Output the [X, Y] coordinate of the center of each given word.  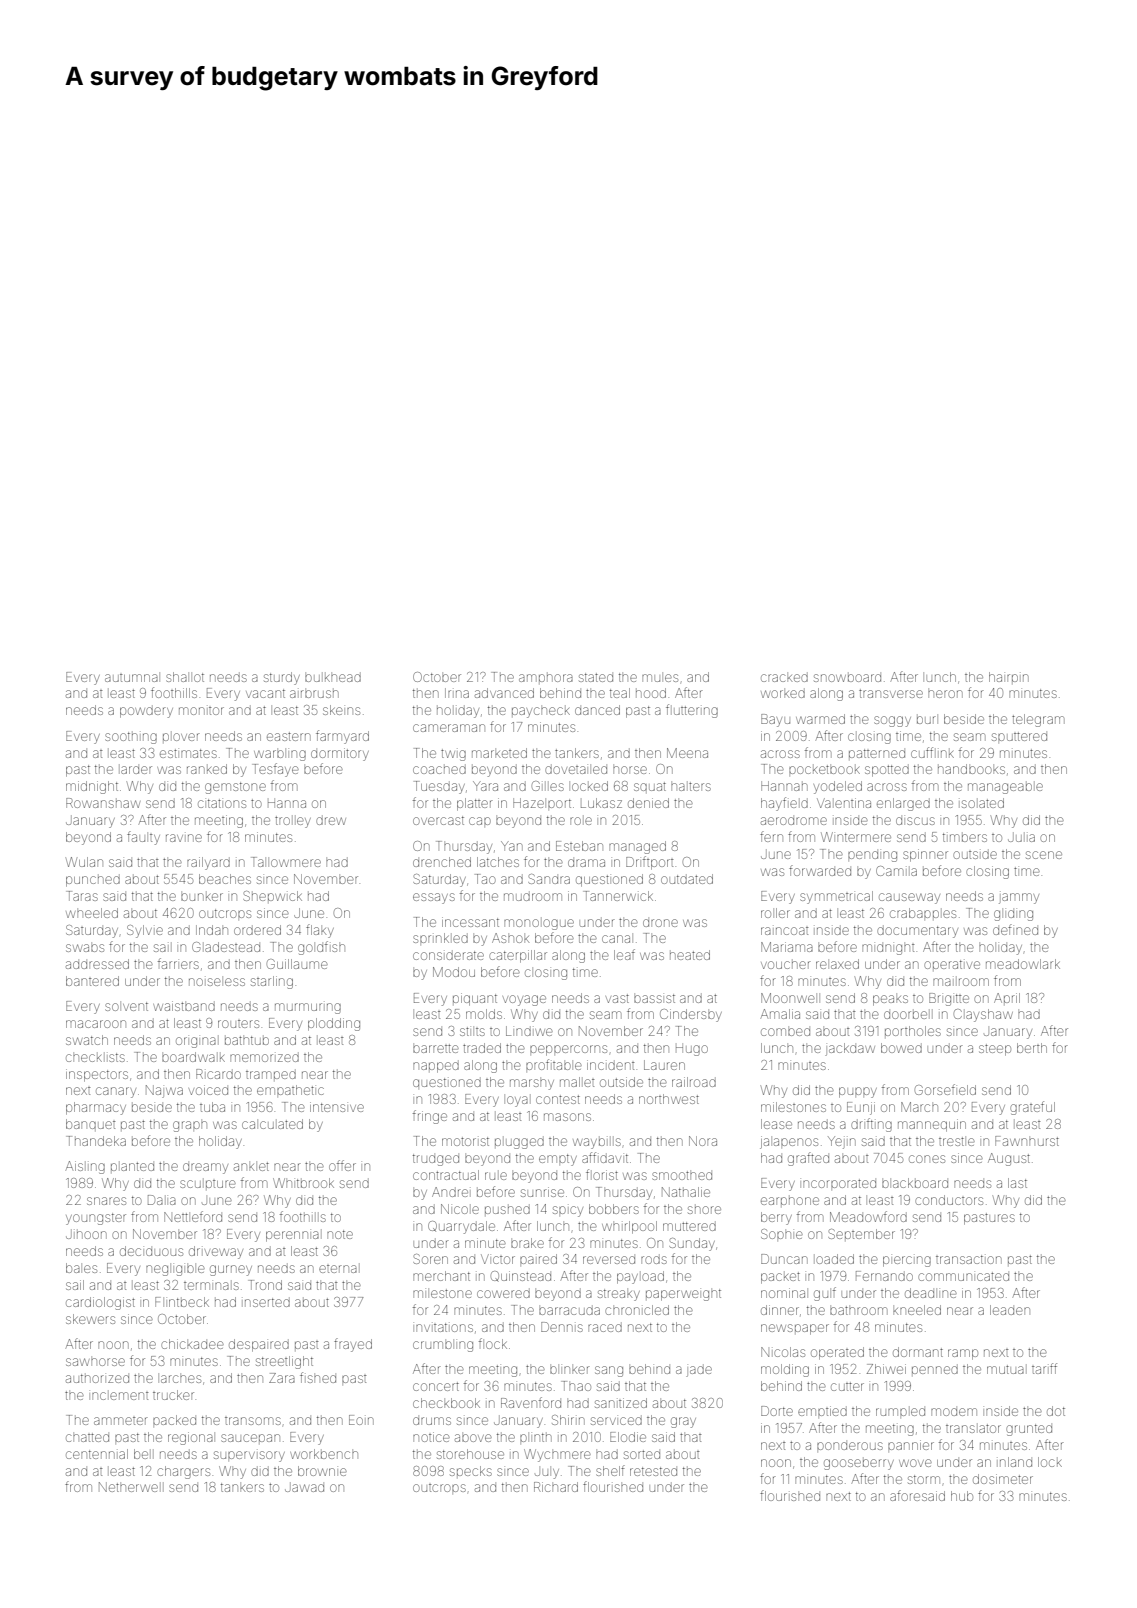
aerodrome [794, 821]
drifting [871, 1125]
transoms [253, 1421]
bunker [202, 897]
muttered [689, 1226]
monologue [539, 924]
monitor [201, 711]
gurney [231, 1270]
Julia [1021, 837]
